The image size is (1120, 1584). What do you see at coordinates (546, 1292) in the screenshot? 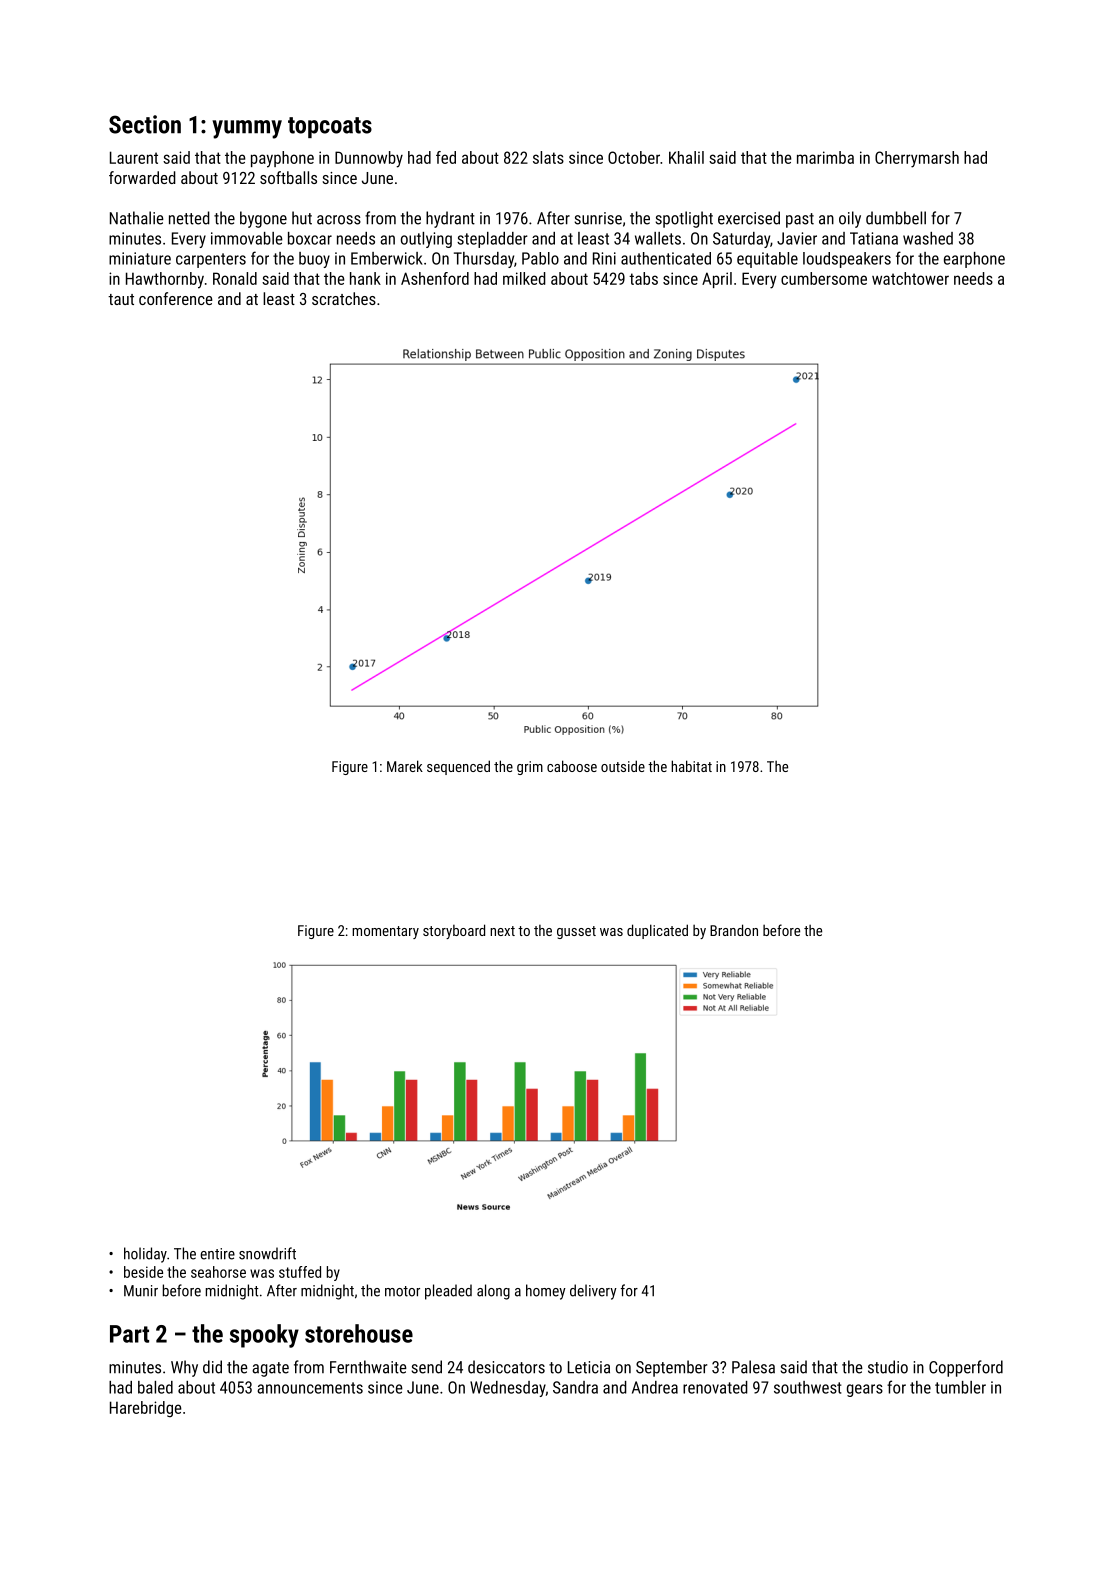
I see `homey` at bounding box center [546, 1292].
